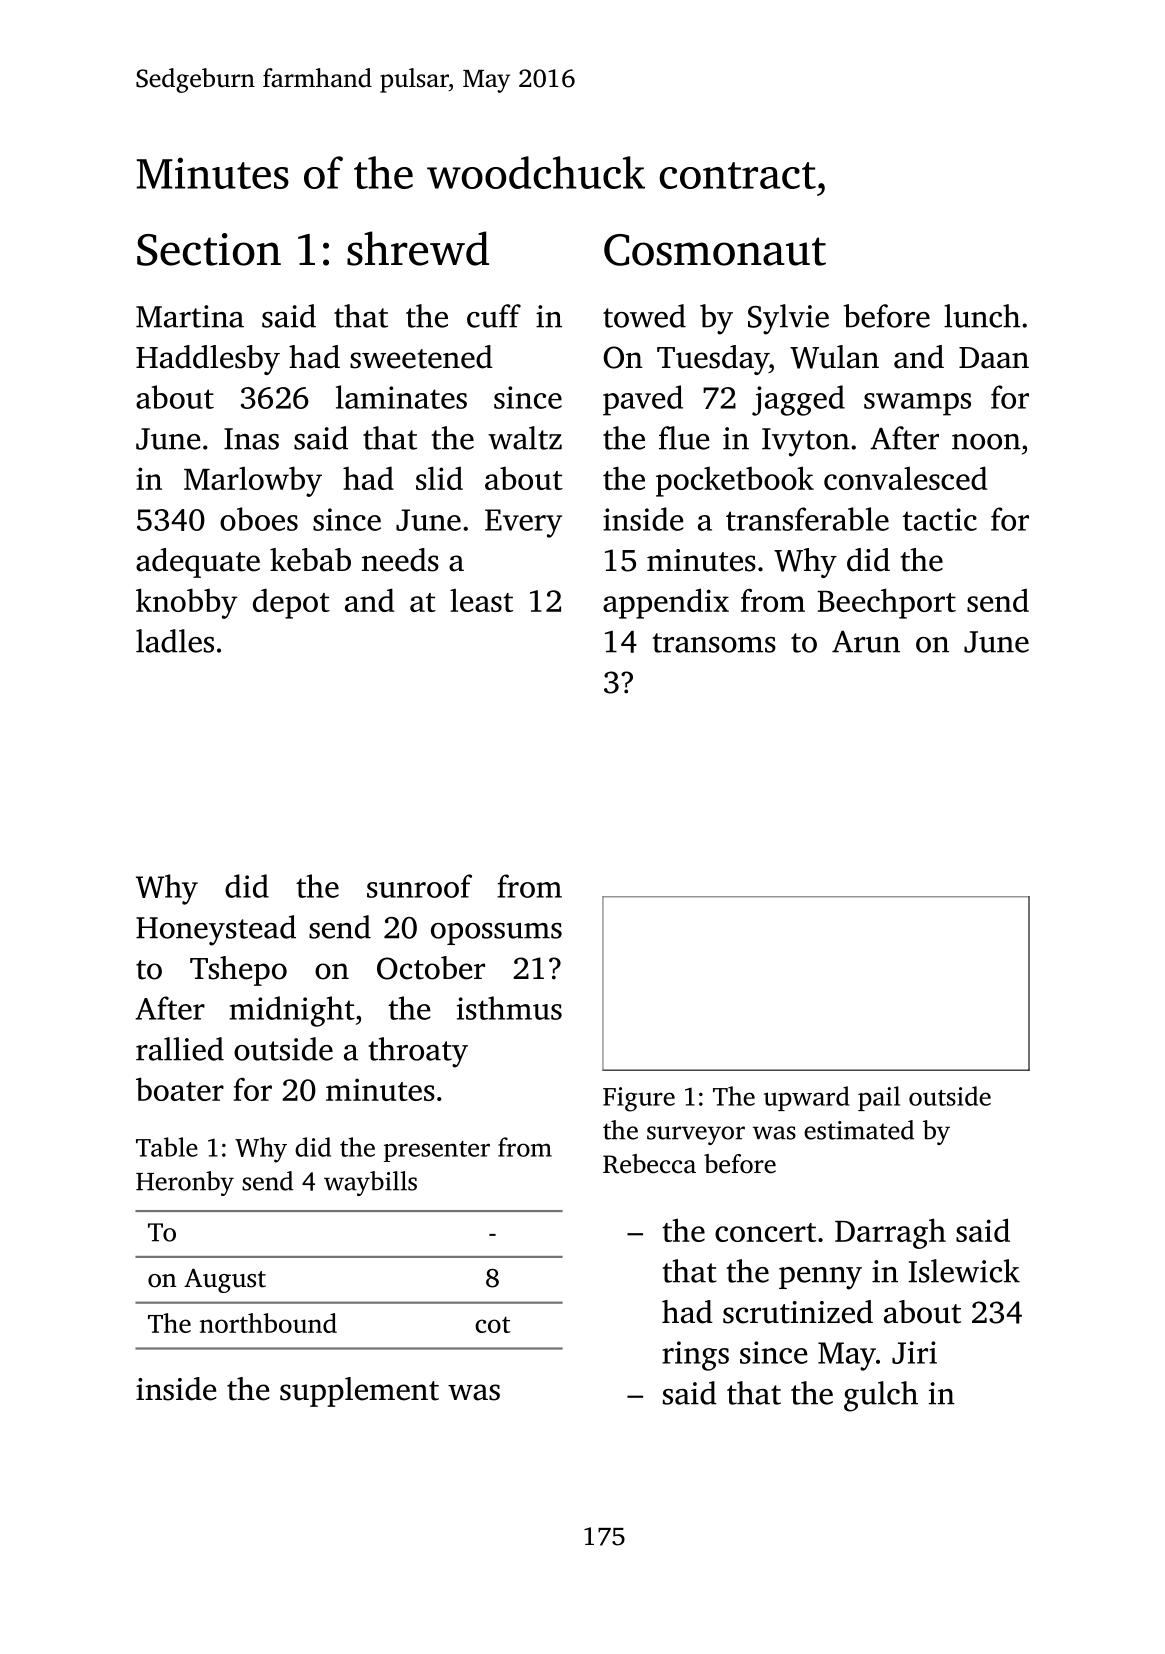 The image size is (1165, 1654). What do you see at coordinates (695, 1356) in the screenshot?
I see `rings` at bounding box center [695, 1356].
